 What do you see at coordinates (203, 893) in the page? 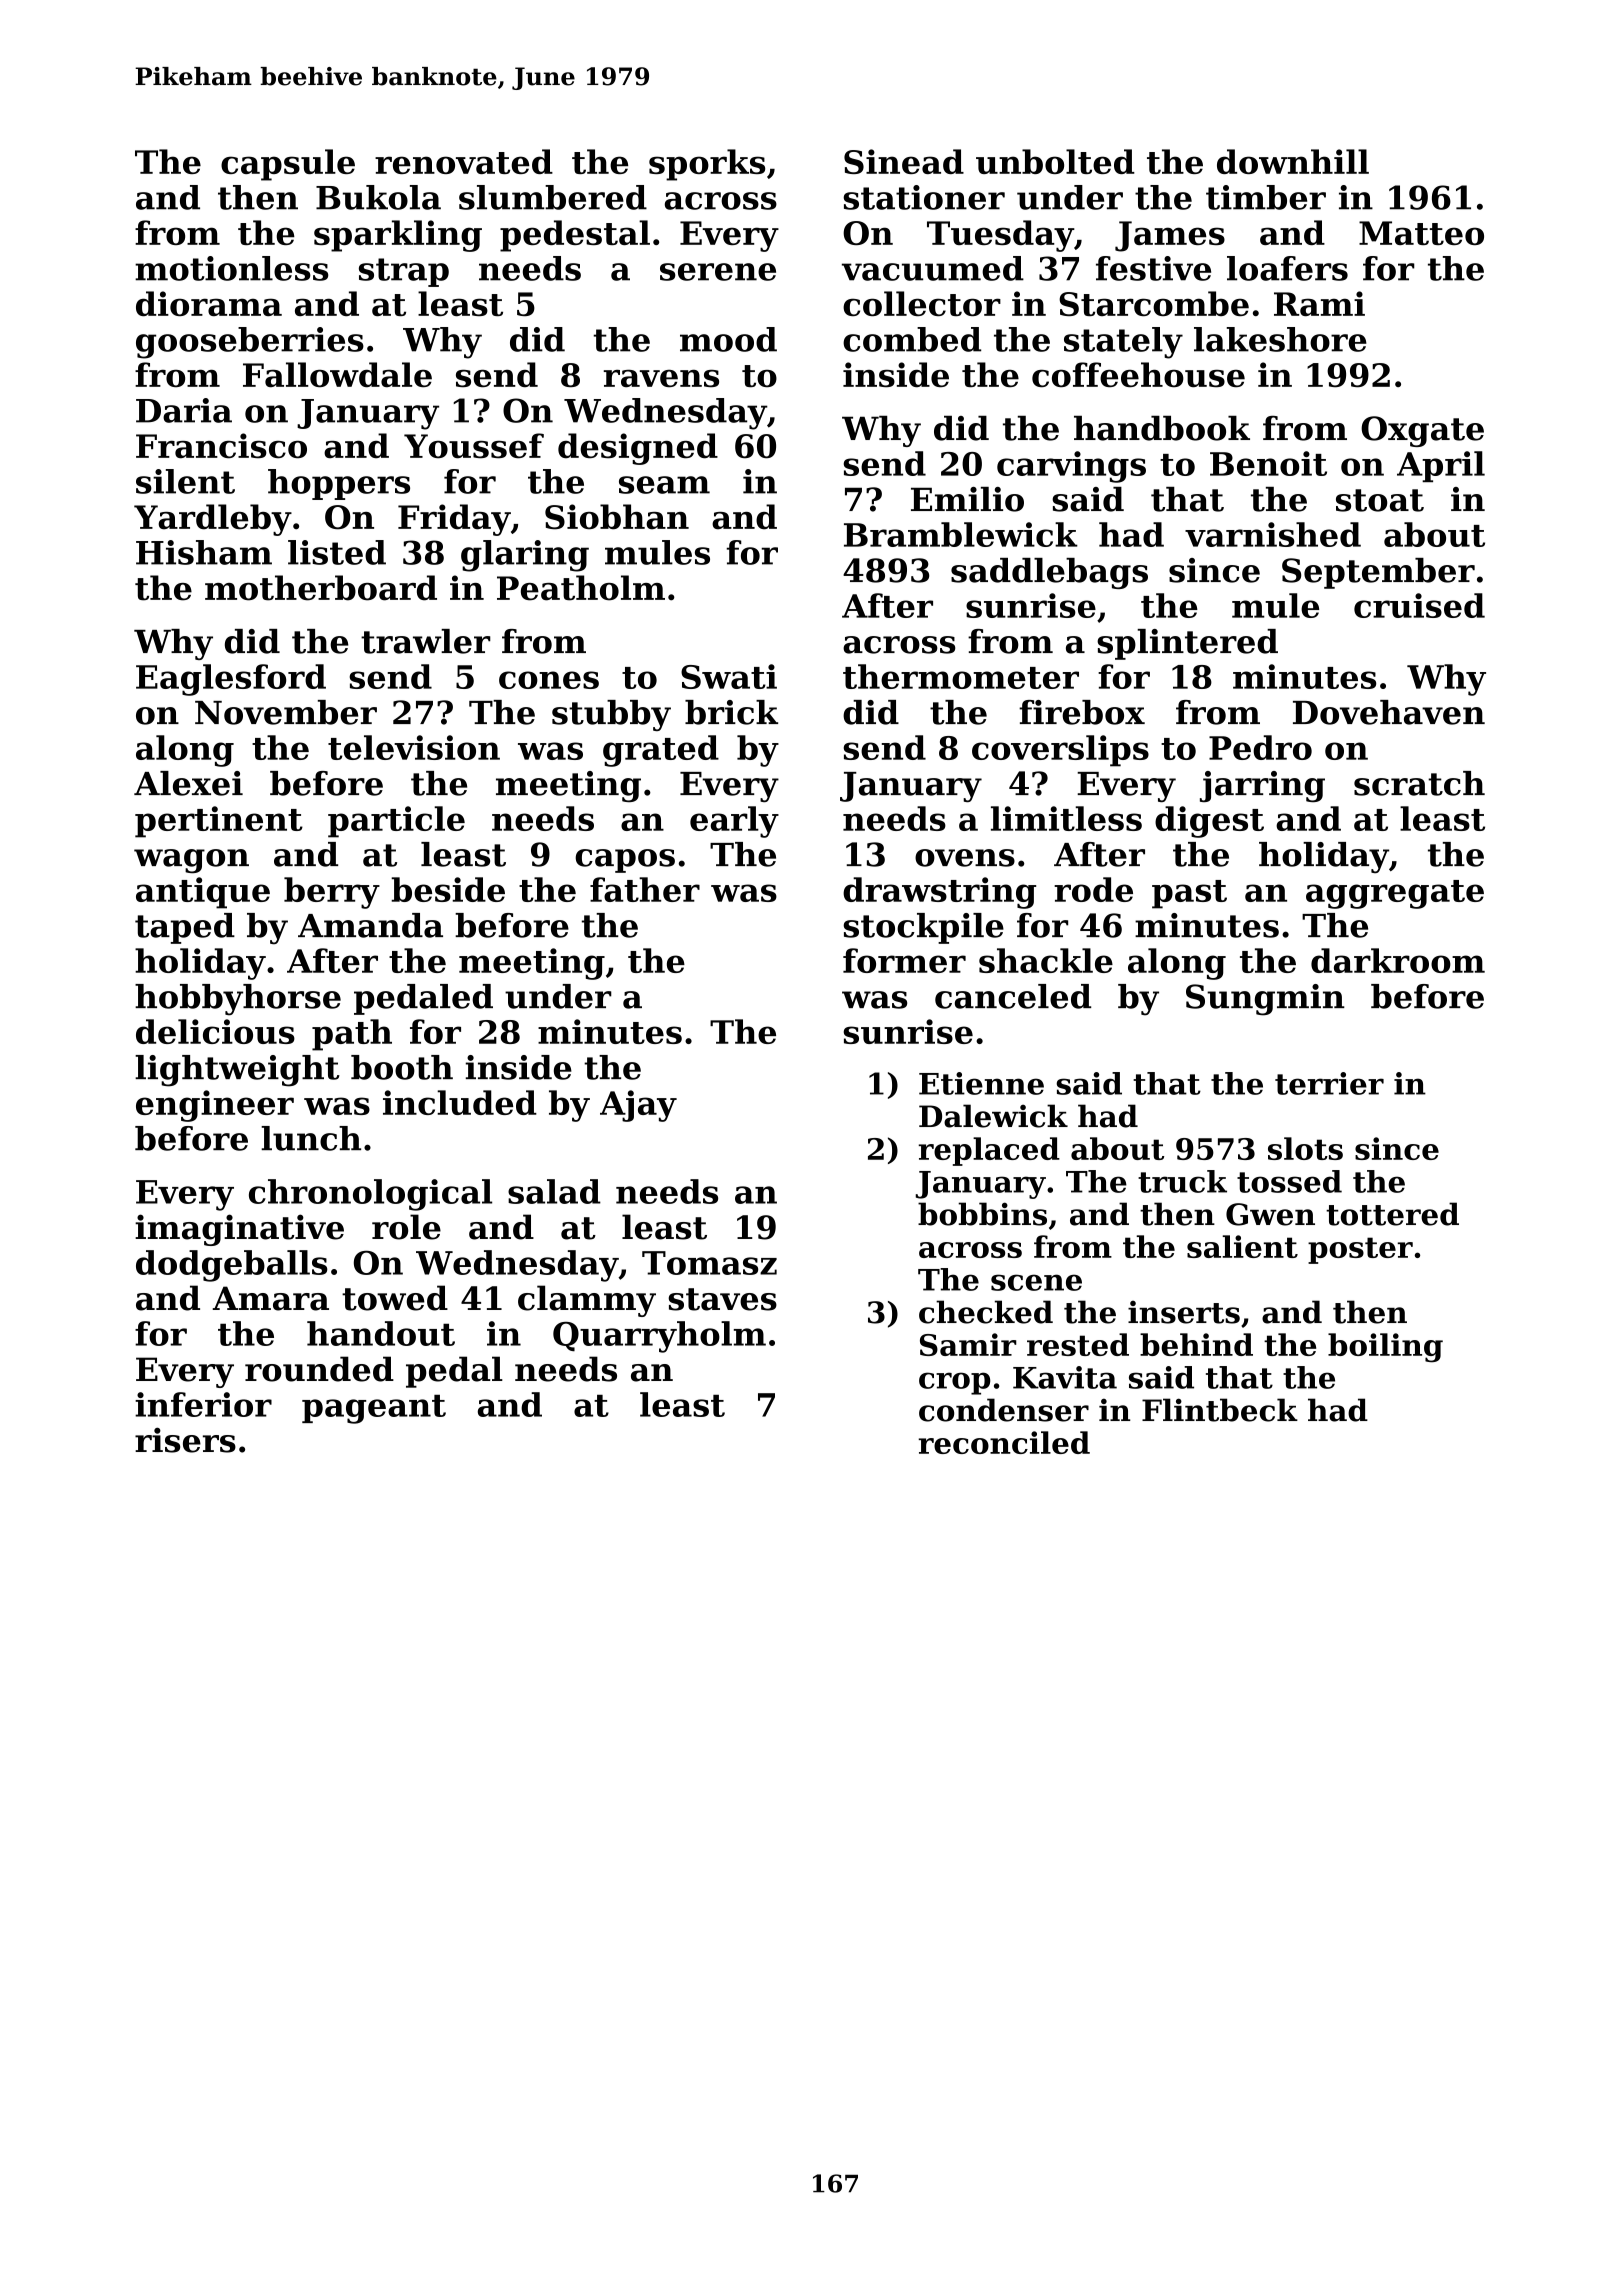
I see `antique` at bounding box center [203, 893].
